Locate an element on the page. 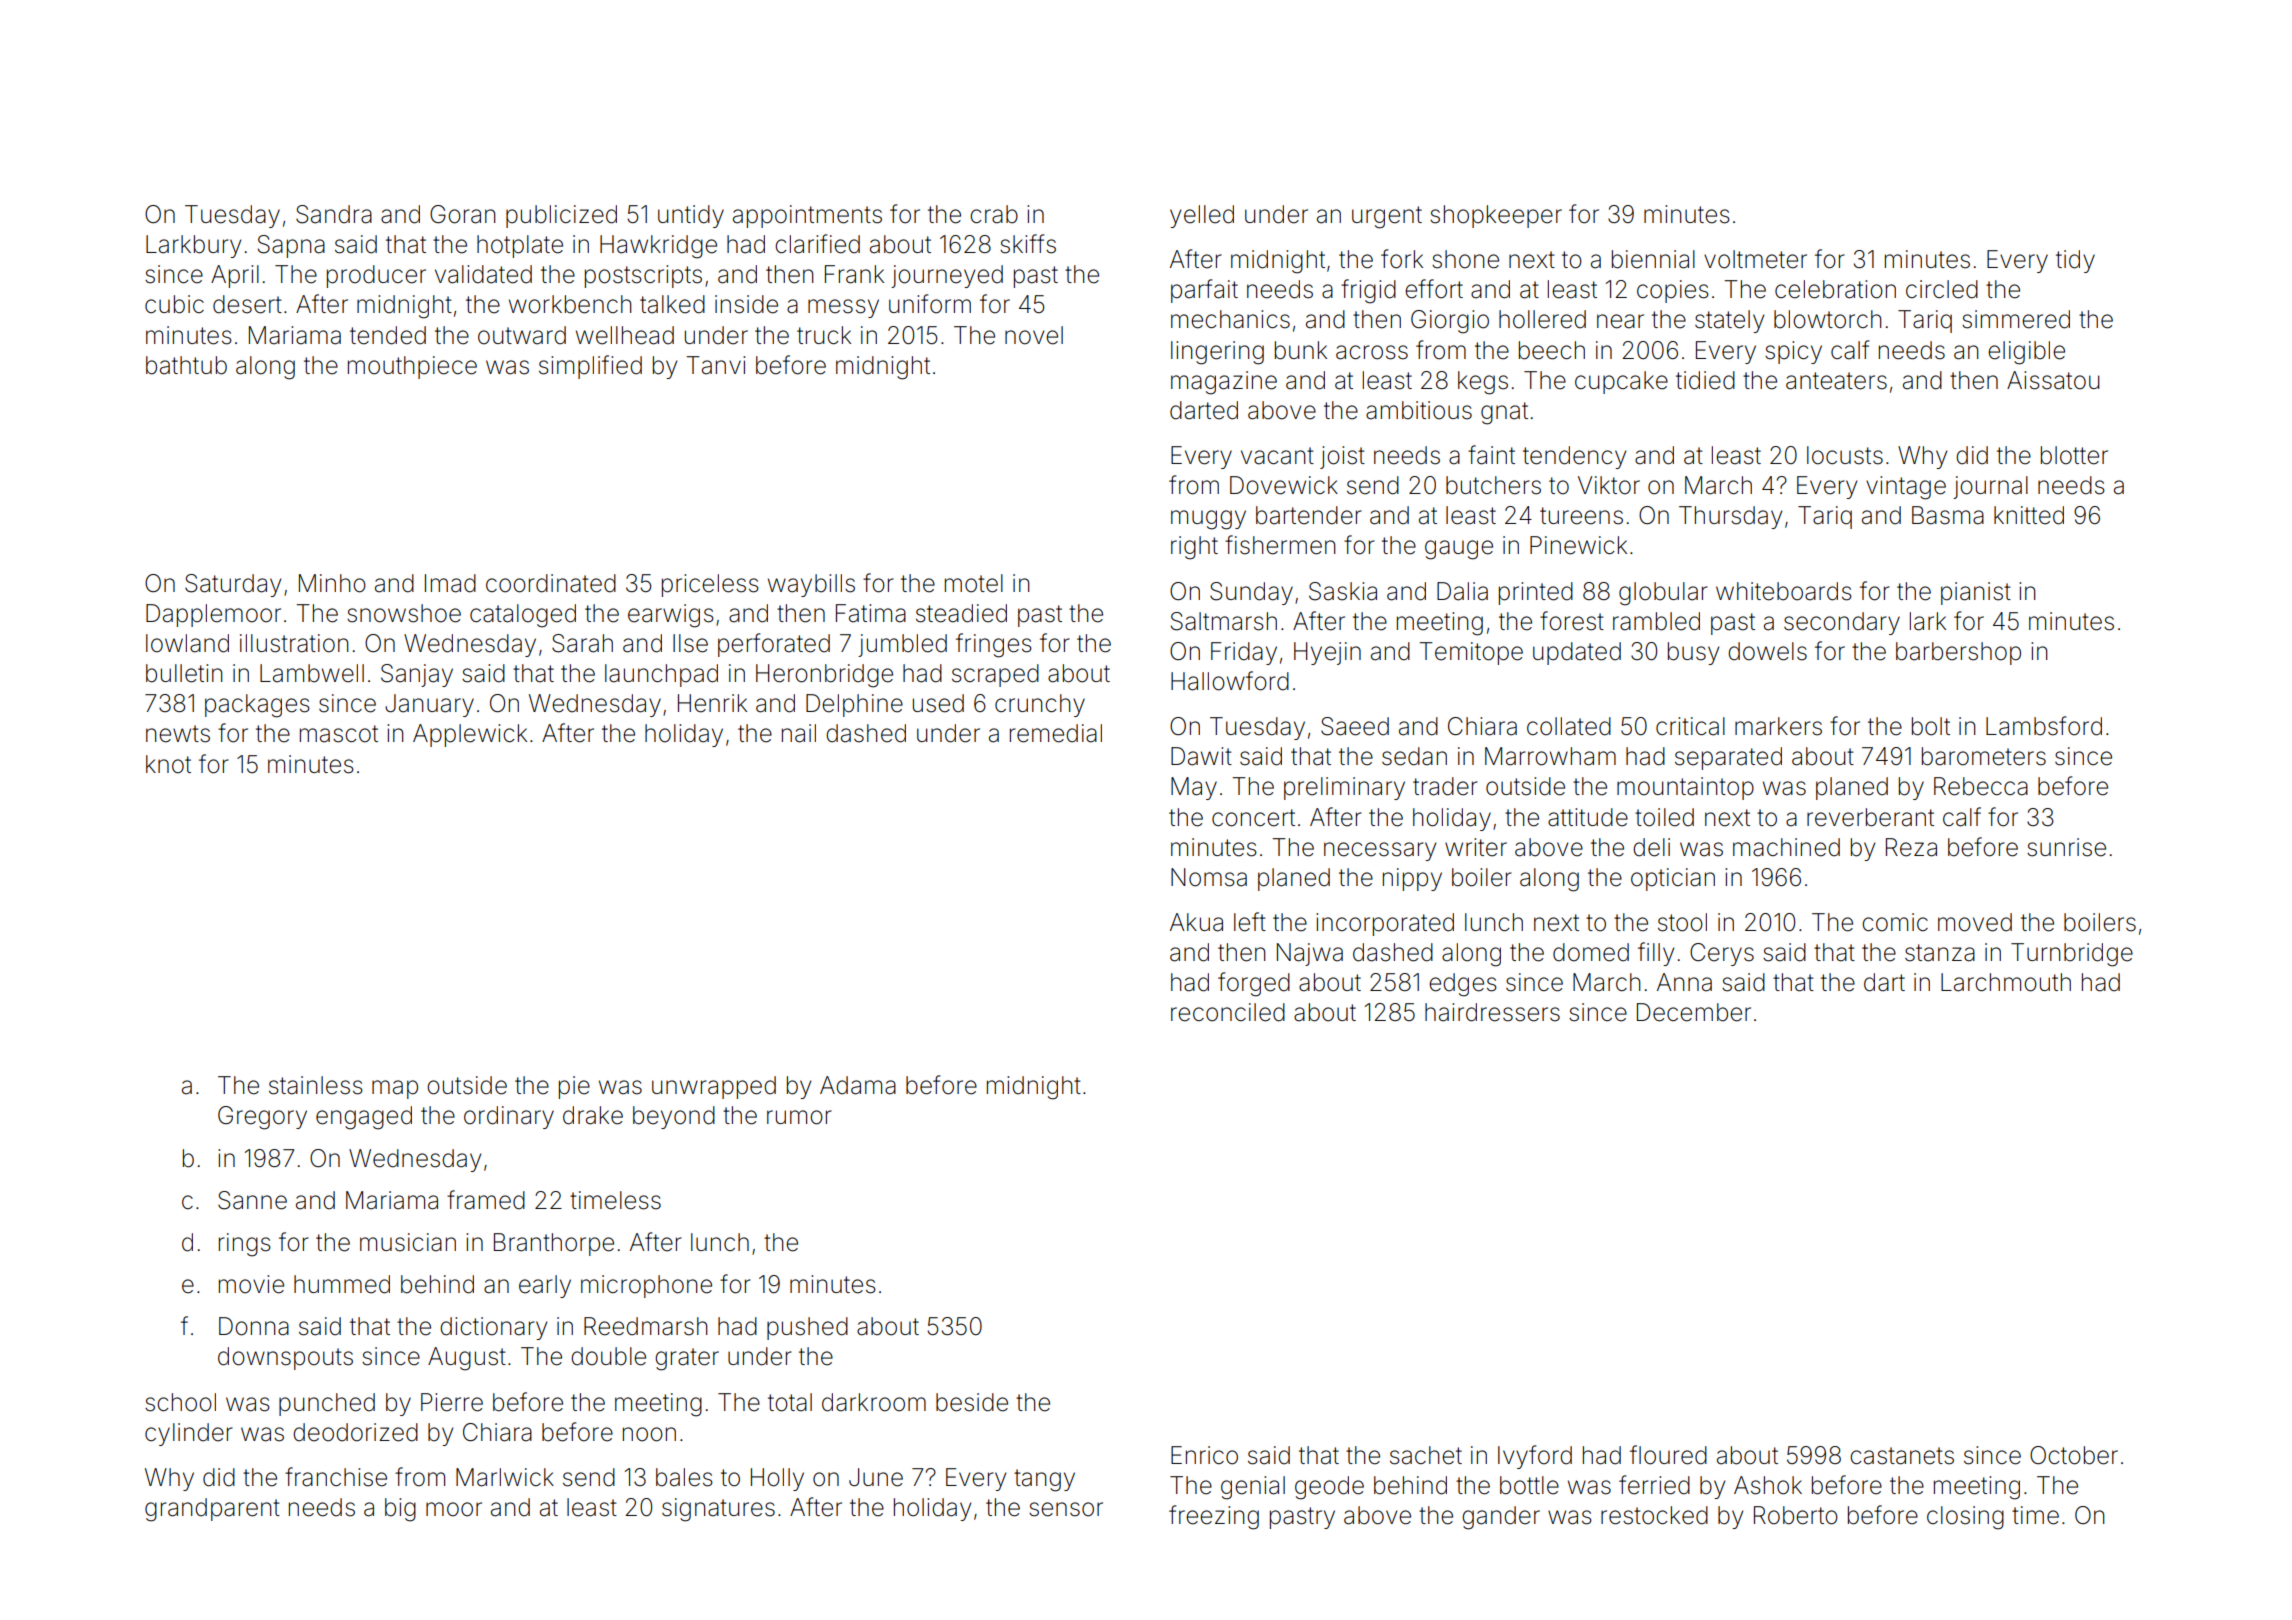  copies is located at coordinates (1673, 291).
